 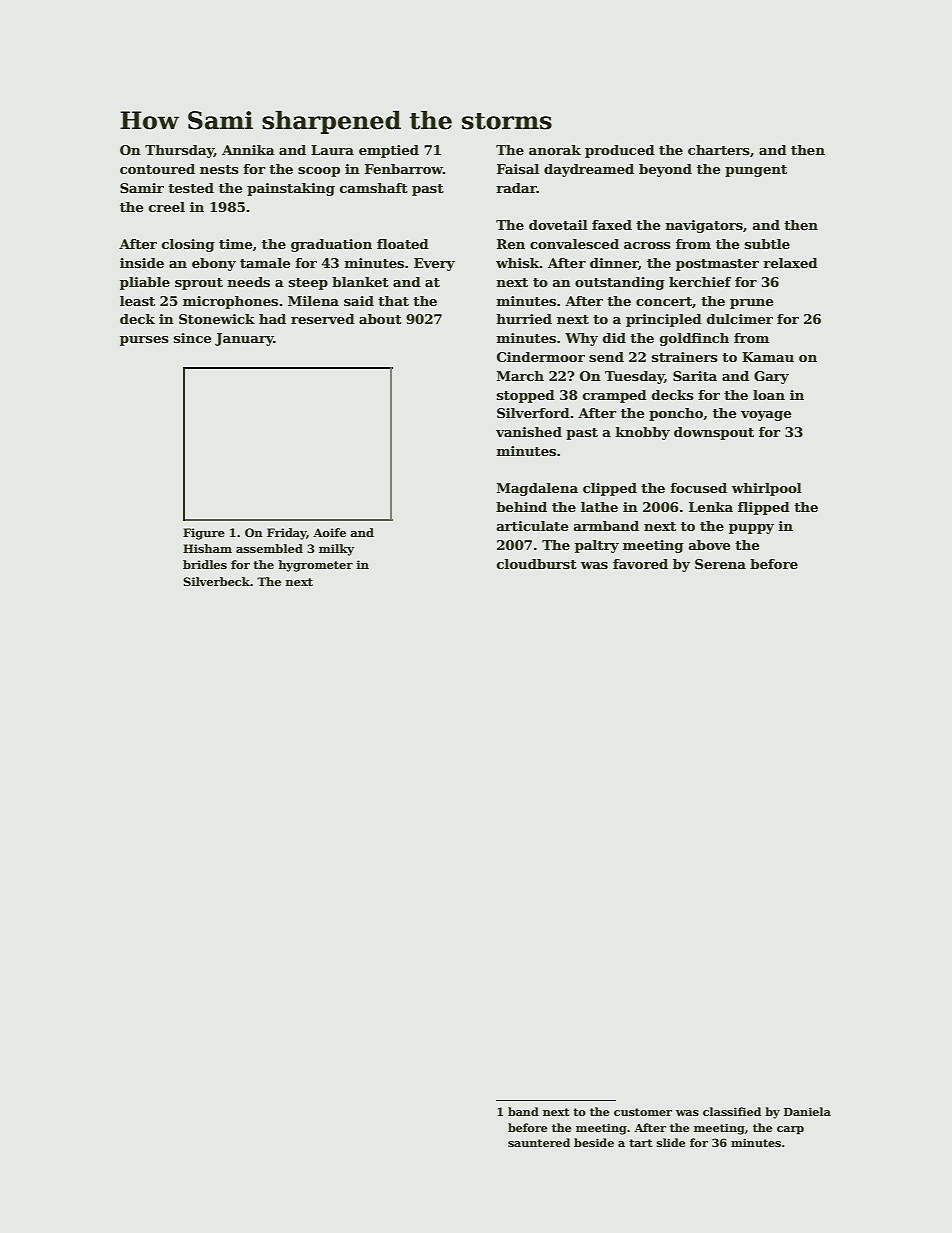 What do you see at coordinates (216, 581) in the screenshot?
I see `Silverbeck` at bounding box center [216, 581].
